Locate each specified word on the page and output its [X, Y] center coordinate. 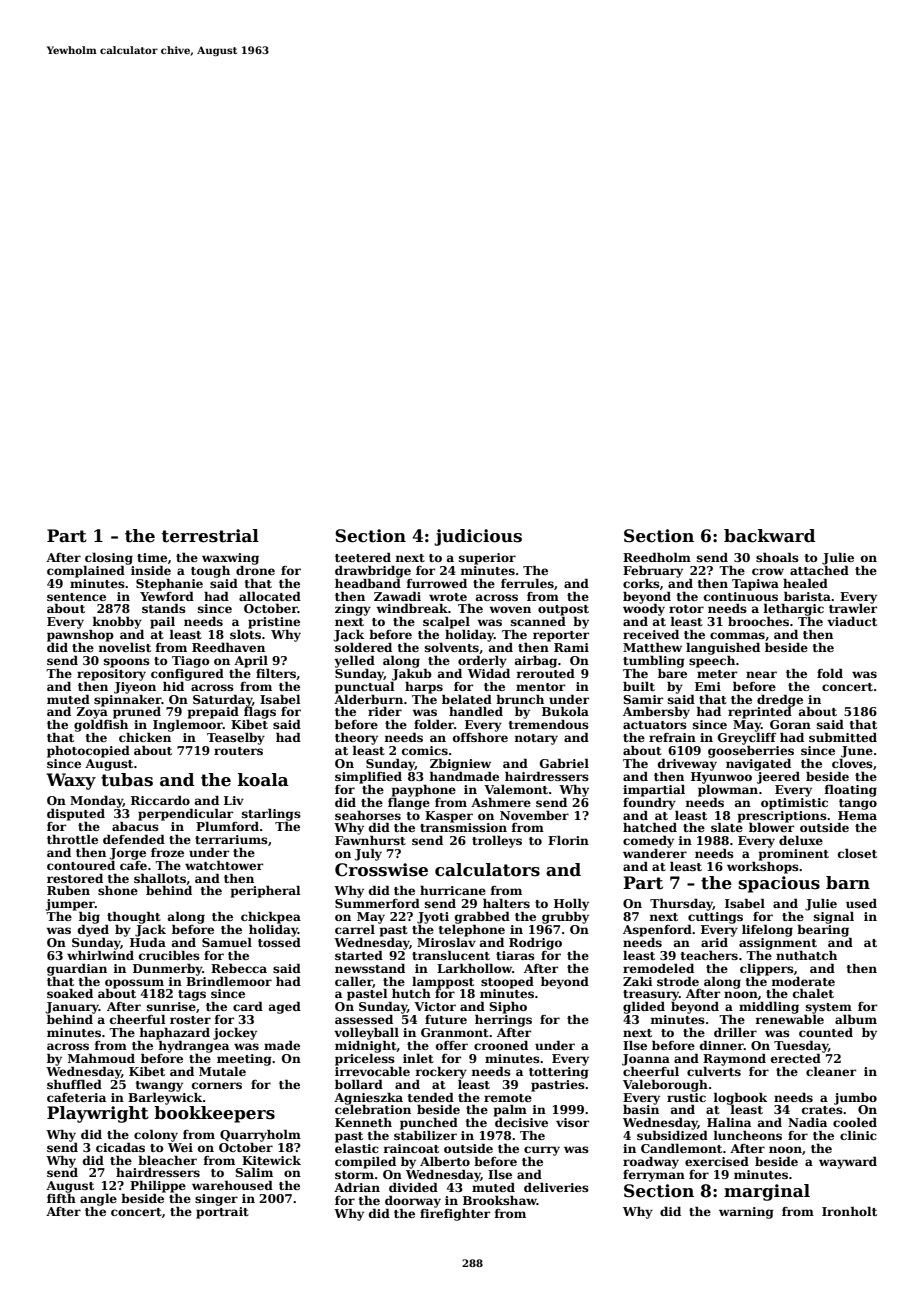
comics [425, 750]
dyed [93, 930]
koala [263, 780]
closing [109, 558]
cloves [852, 763]
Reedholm [657, 557]
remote [508, 1098]
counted [826, 1032]
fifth [61, 1198]
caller [354, 982]
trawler [853, 608]
